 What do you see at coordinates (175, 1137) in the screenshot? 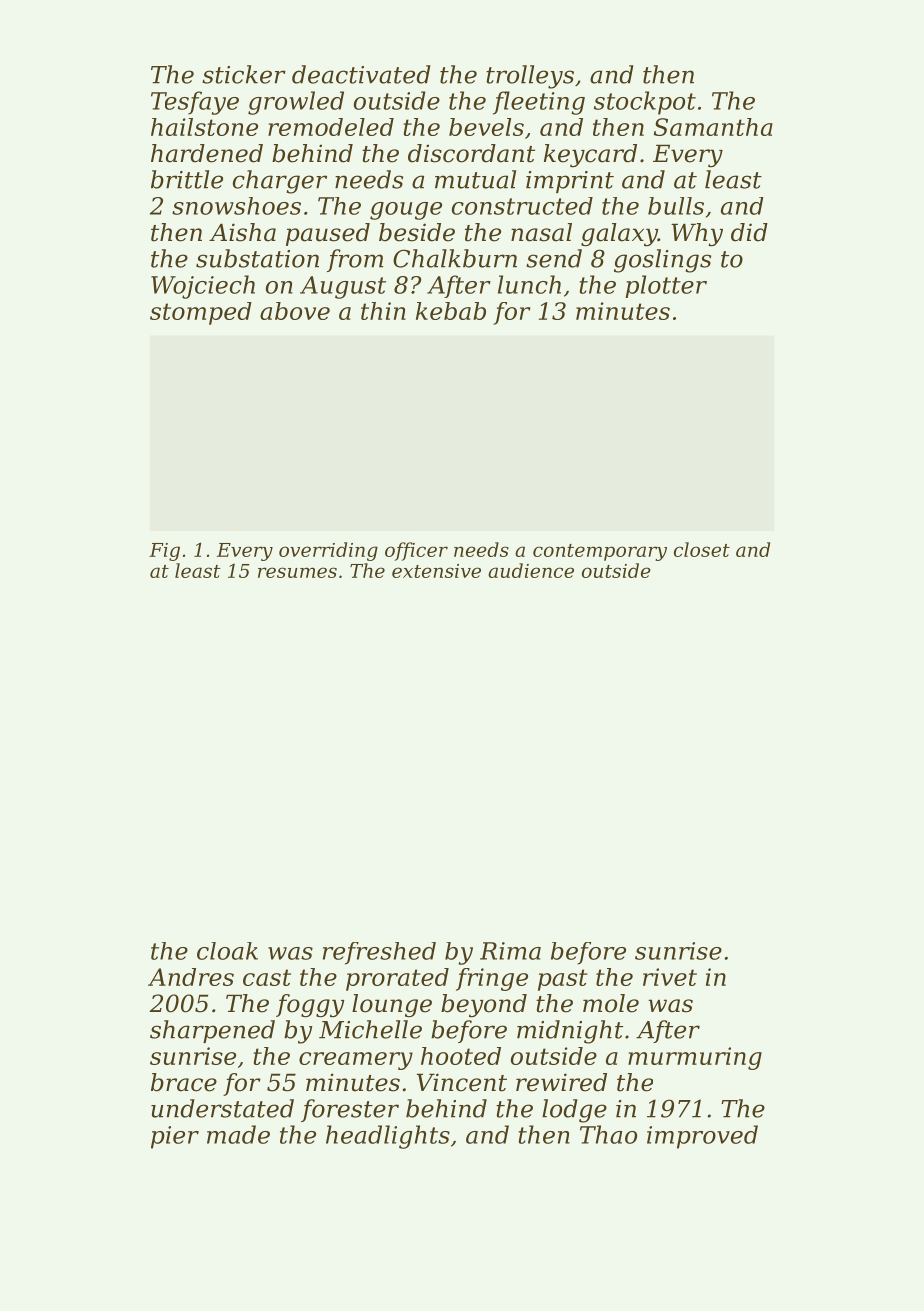
I see `pier` at bounding box center [175, 1137].
